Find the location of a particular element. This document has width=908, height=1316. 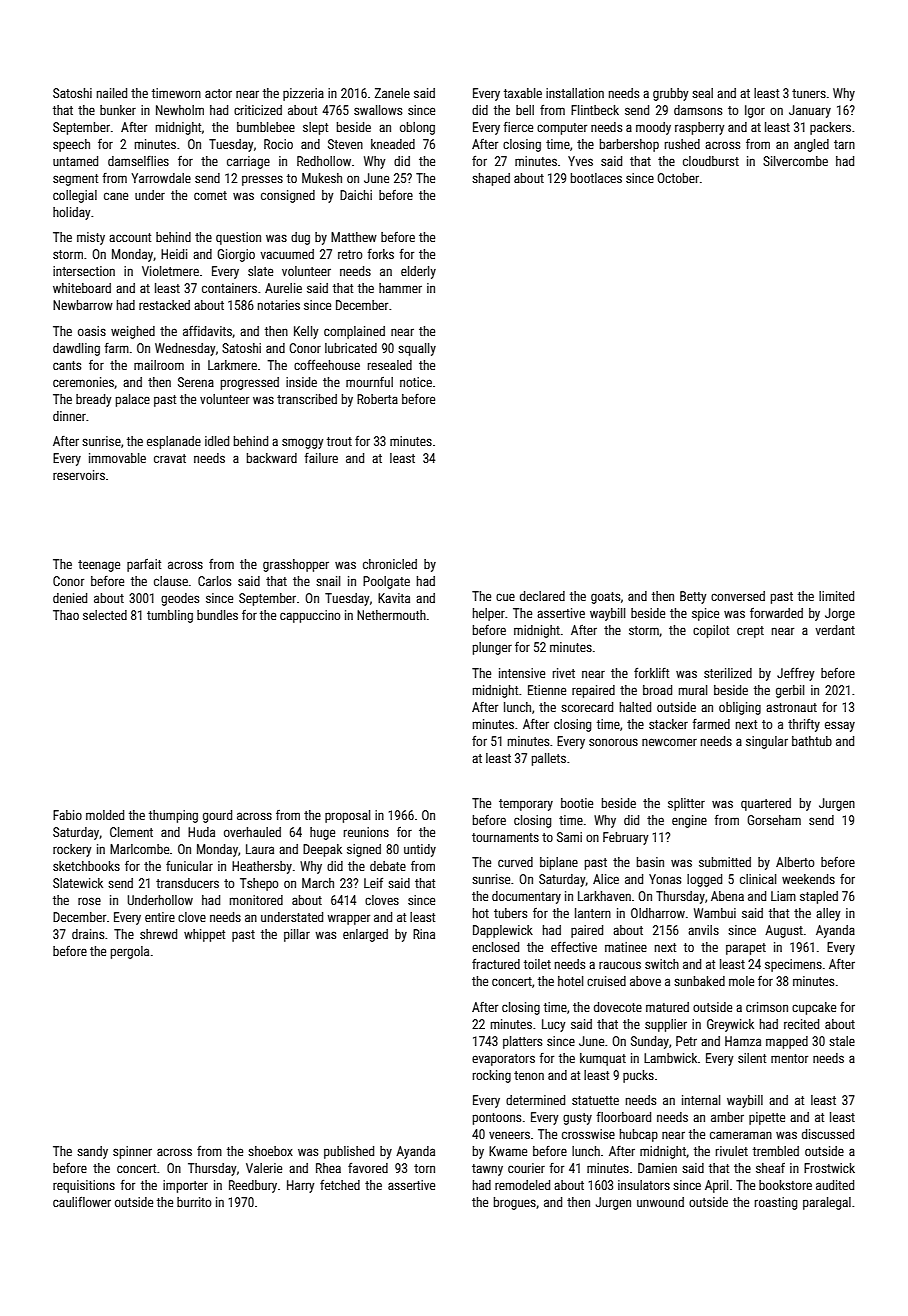

bathtub is located at coordinates (812, 741).
